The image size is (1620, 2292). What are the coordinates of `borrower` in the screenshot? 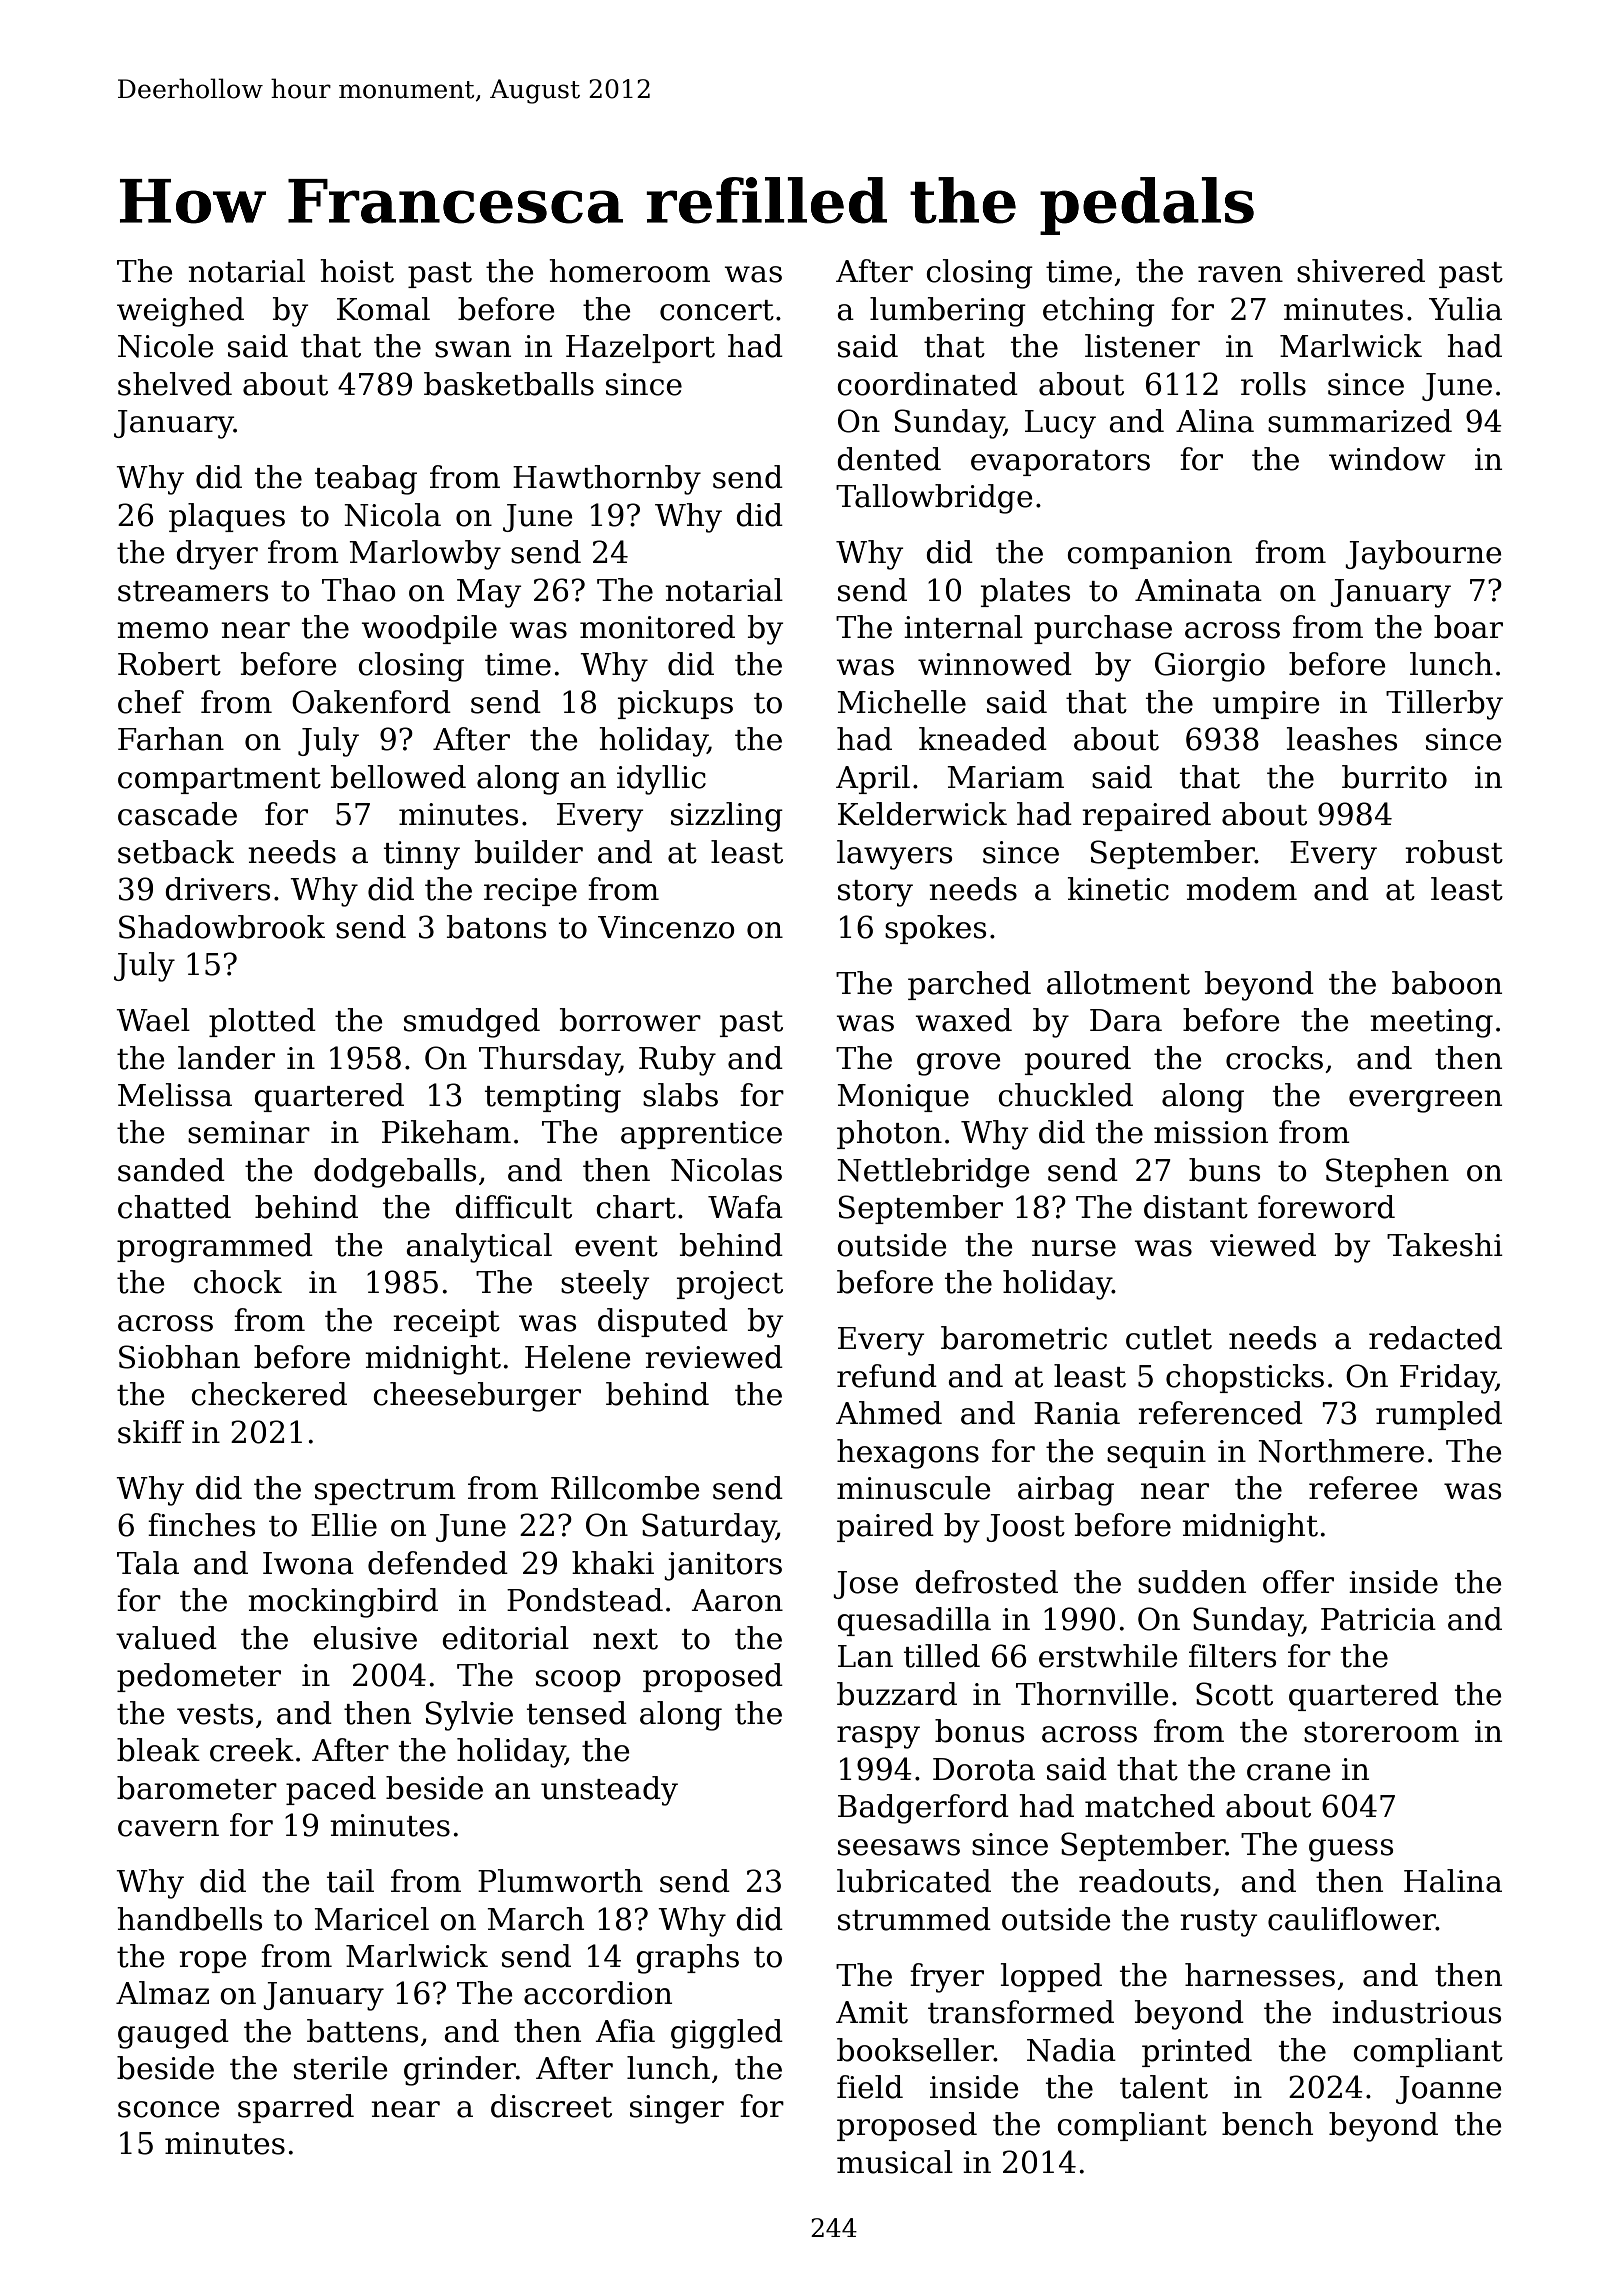 It's located at (630, 1020).
